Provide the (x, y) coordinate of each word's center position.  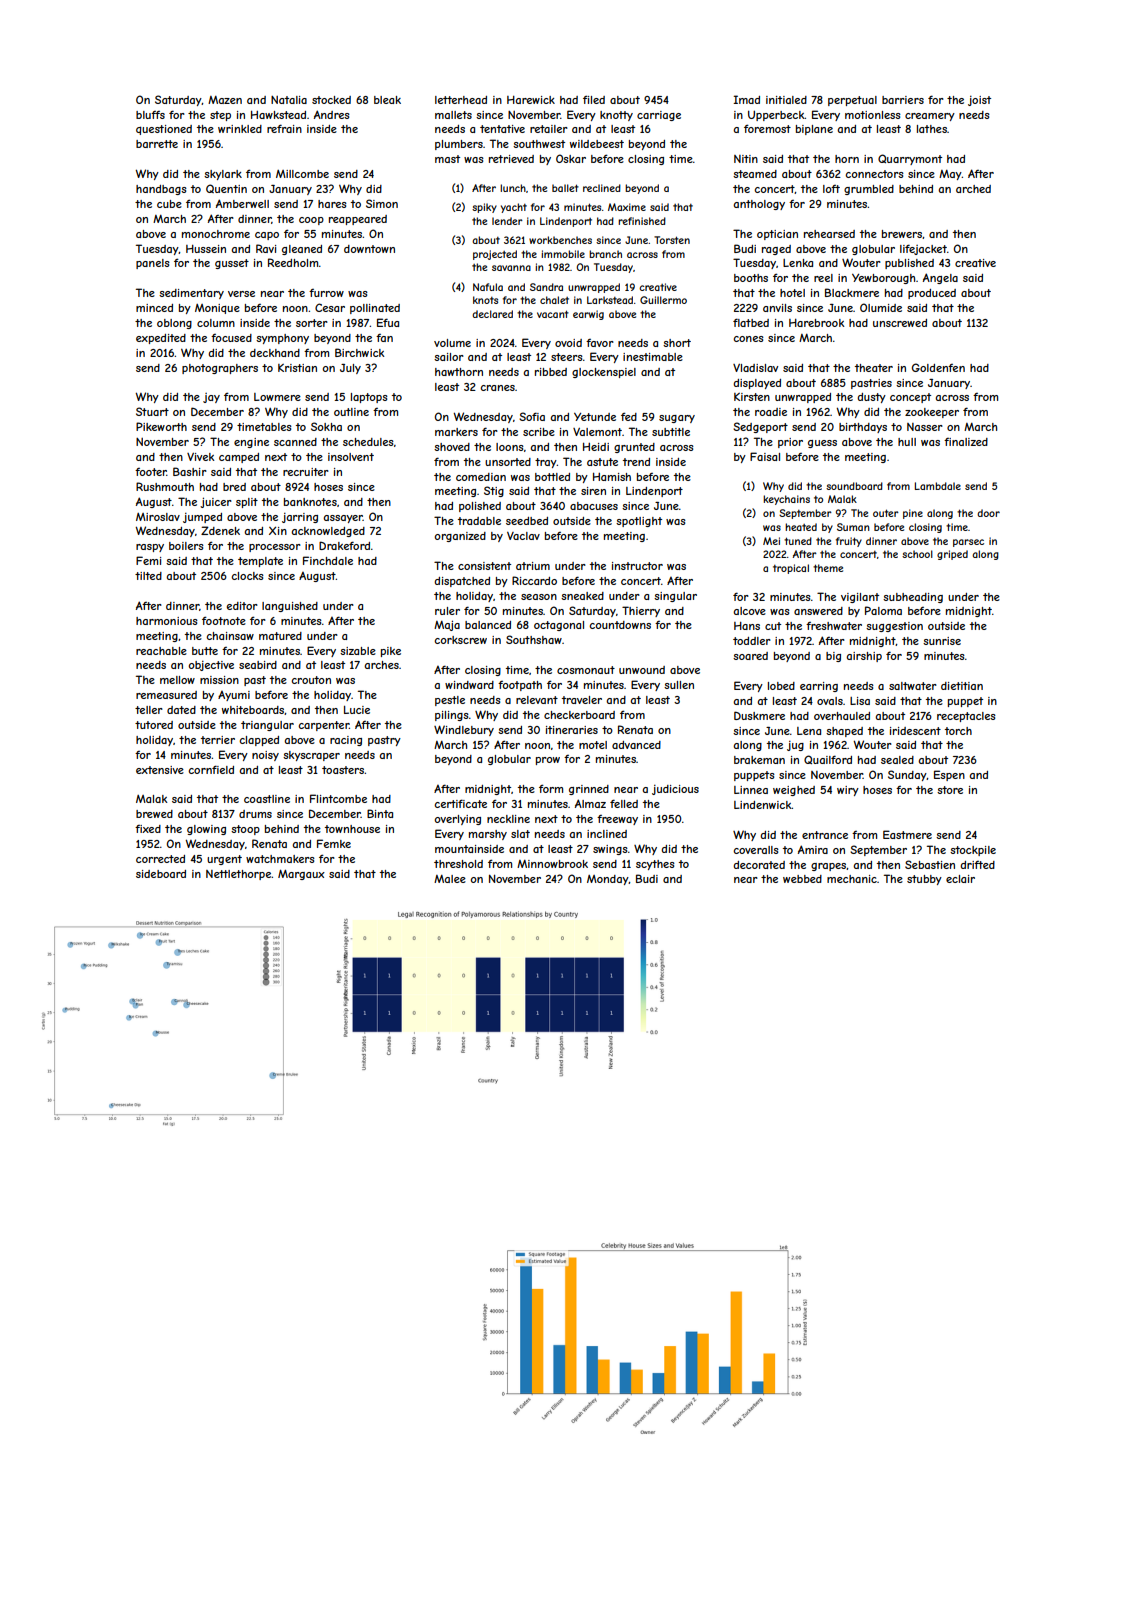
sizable (358, 651)
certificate (460, 803)
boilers (186, 546)
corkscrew (460, 640)
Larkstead (610, 300)
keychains (786, 500)
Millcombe (302, 174)
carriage (659, 116)
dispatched (462, 582)
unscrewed (900, 323)
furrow (326, 293)
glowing (206, 830)
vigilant (860, 598)
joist (979, 101)
